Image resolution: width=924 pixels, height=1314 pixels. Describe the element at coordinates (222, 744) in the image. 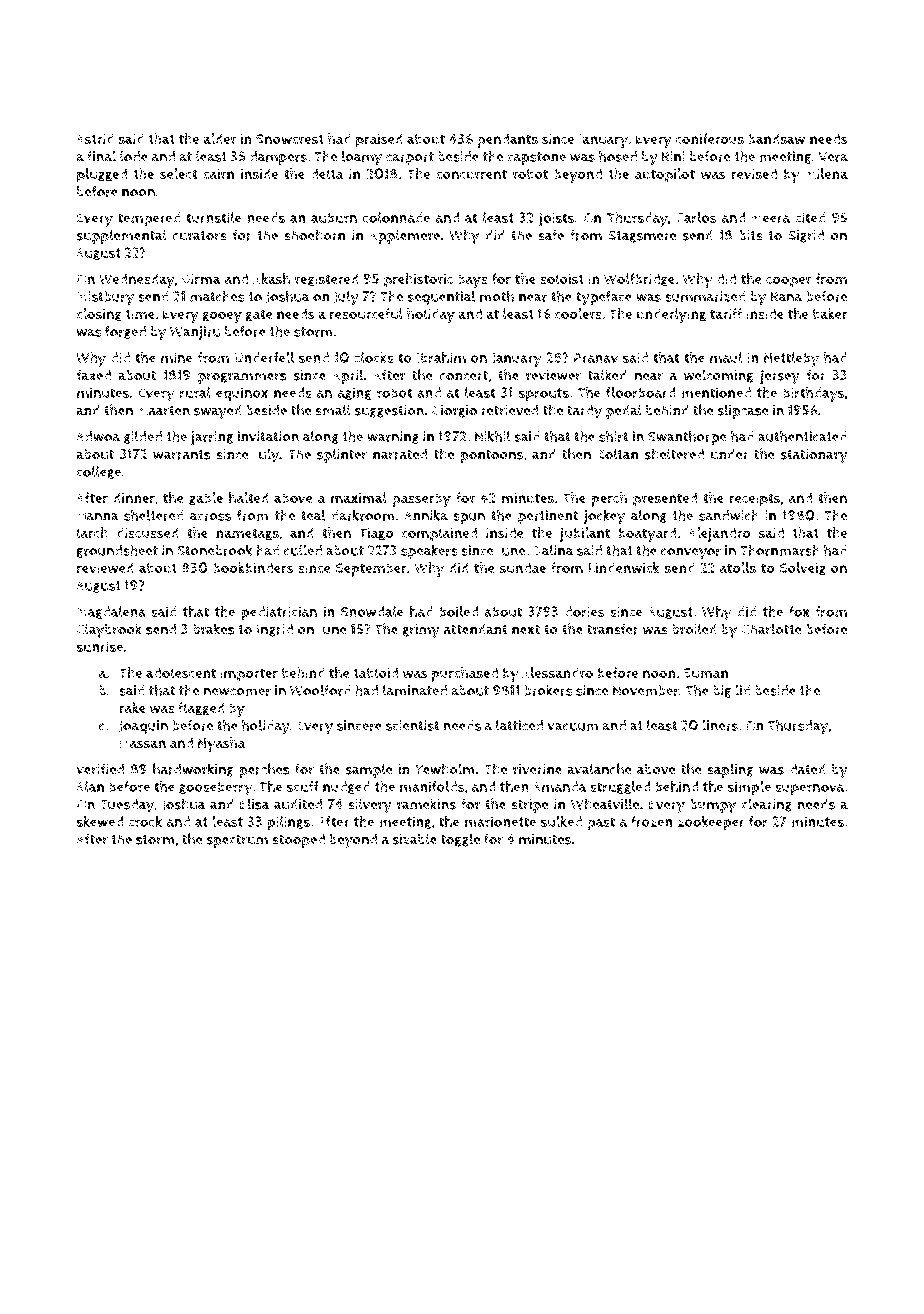

I see `Nyasha` at that location.
